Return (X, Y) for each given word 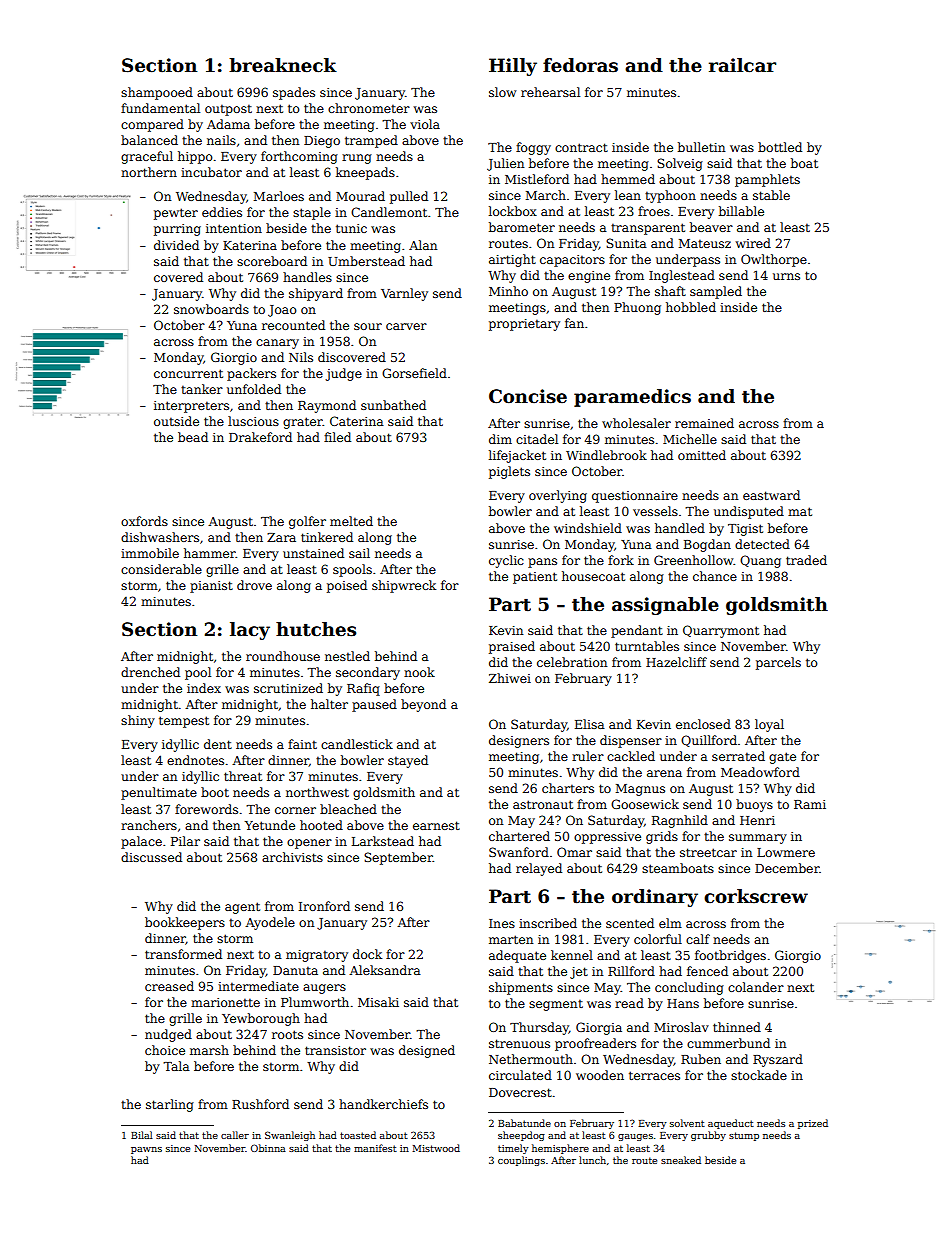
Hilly (513, 67)
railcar (742, 65)
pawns (146, 1150)
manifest (375, 1148)
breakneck (283, 65)
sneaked (681, 1160)
